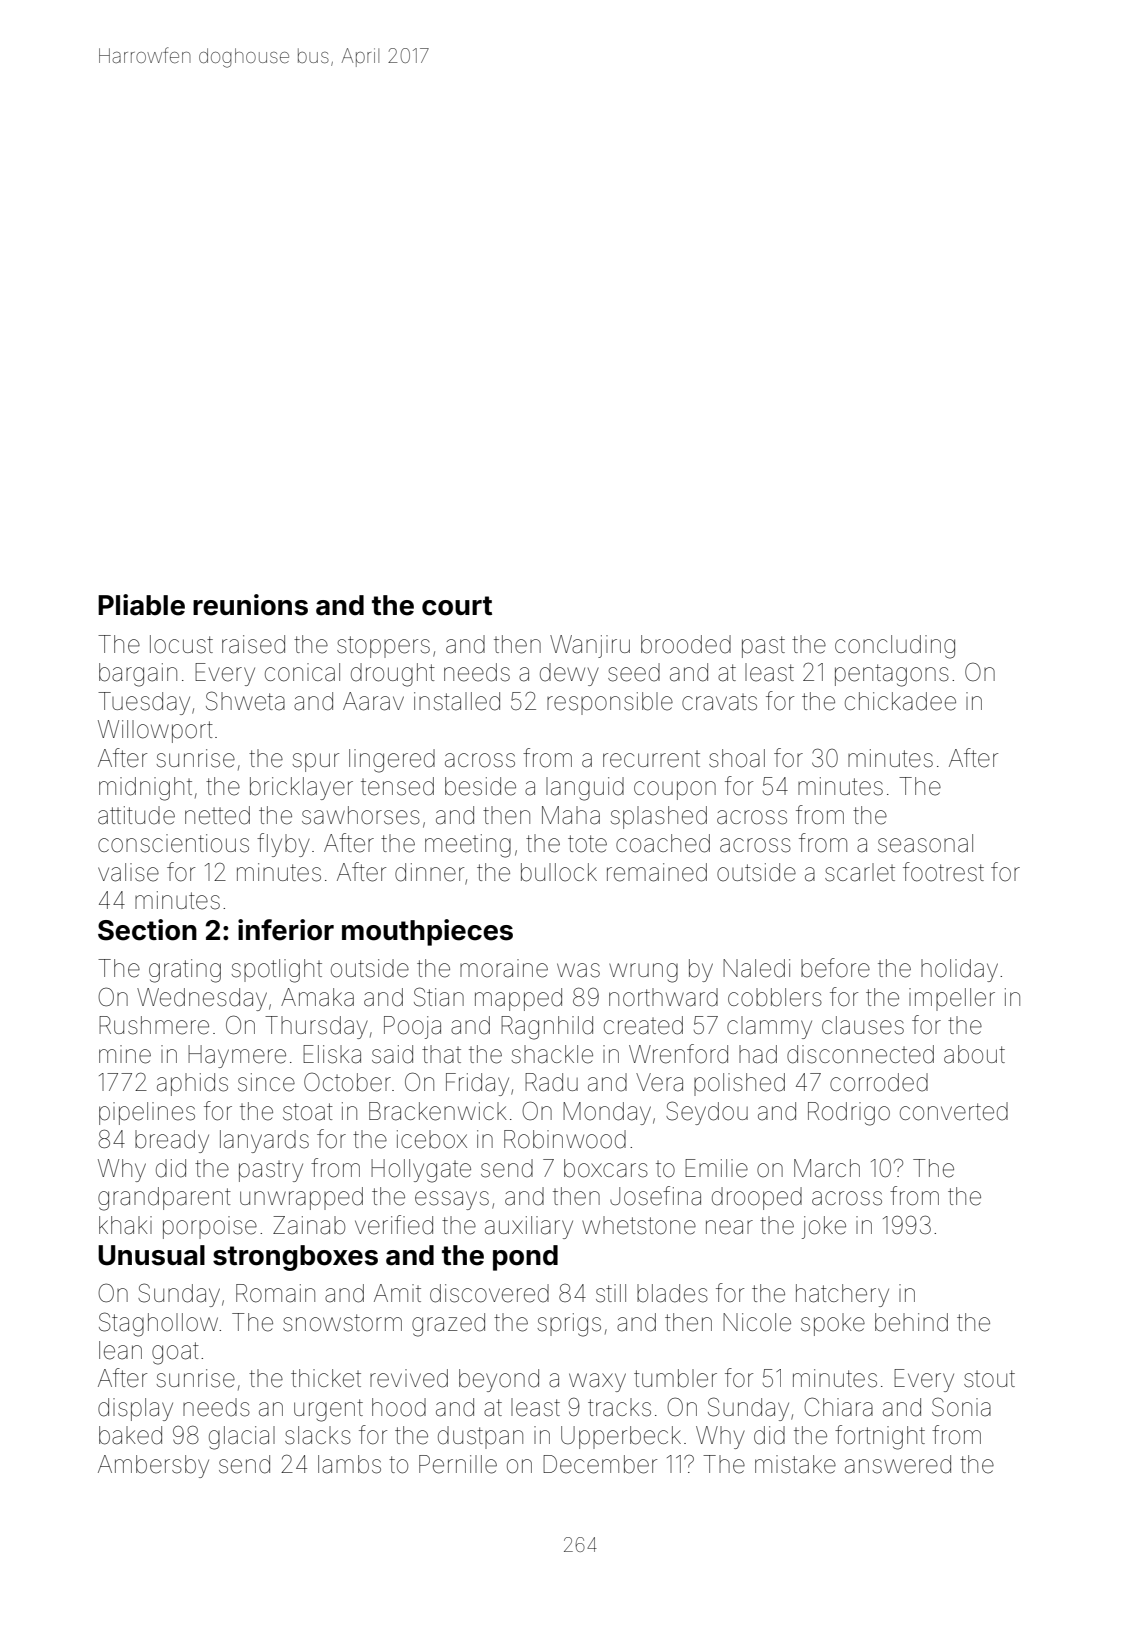  I want to click on that, so click(441, 1054).
